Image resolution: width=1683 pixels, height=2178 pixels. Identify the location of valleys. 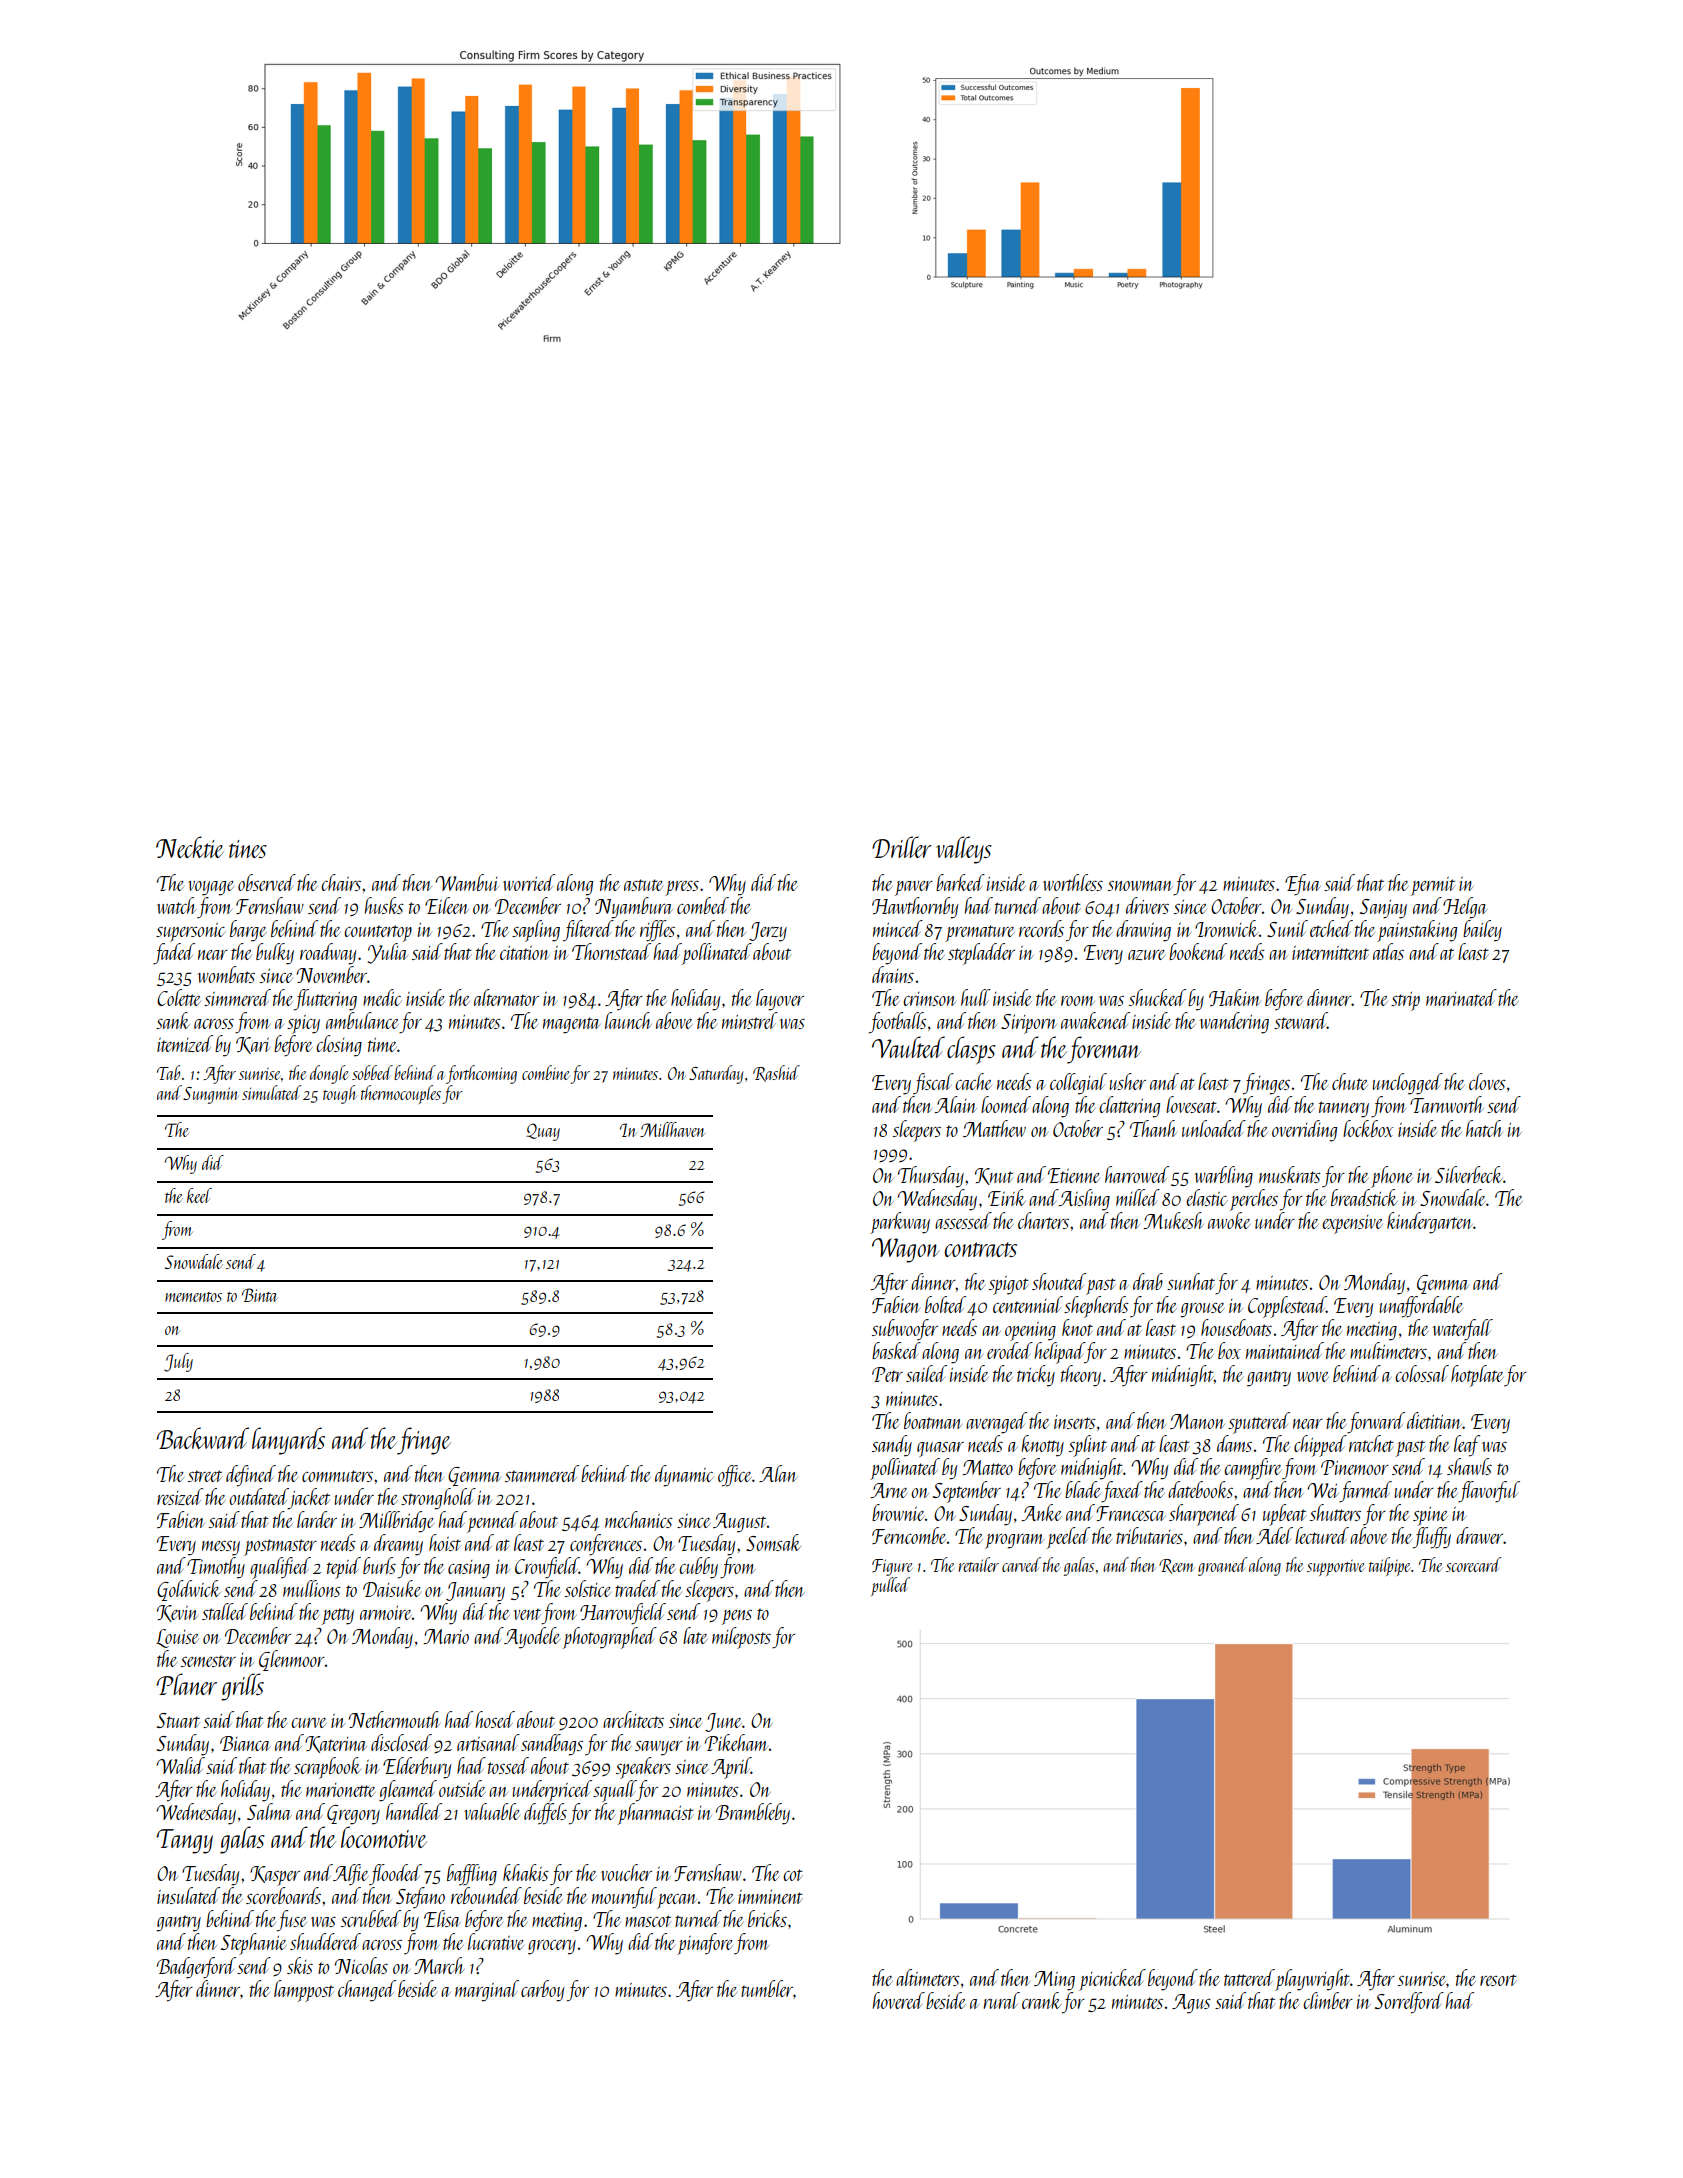
(964, 850).
